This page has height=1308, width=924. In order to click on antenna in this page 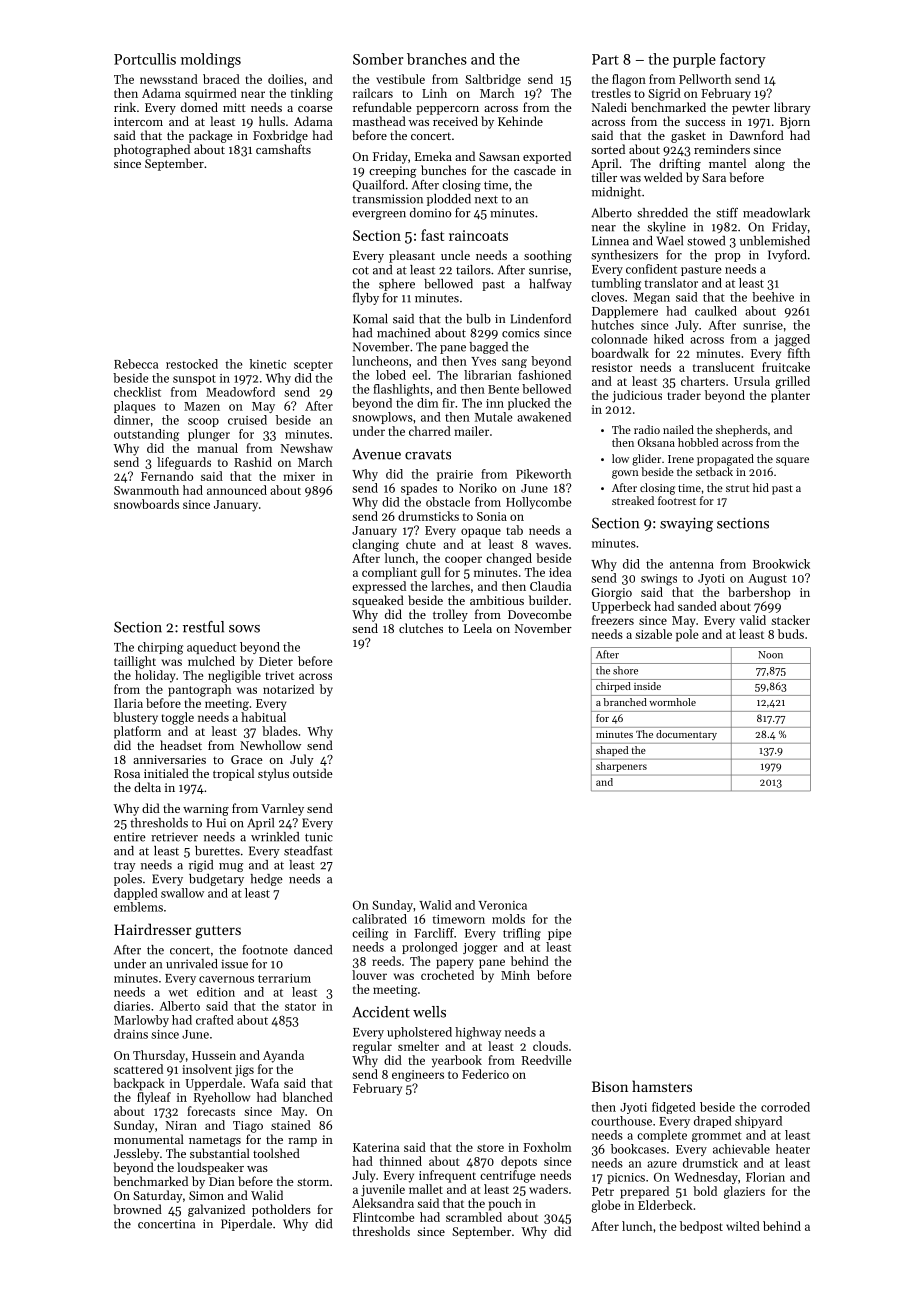, I will do `click(692, 565)`.
